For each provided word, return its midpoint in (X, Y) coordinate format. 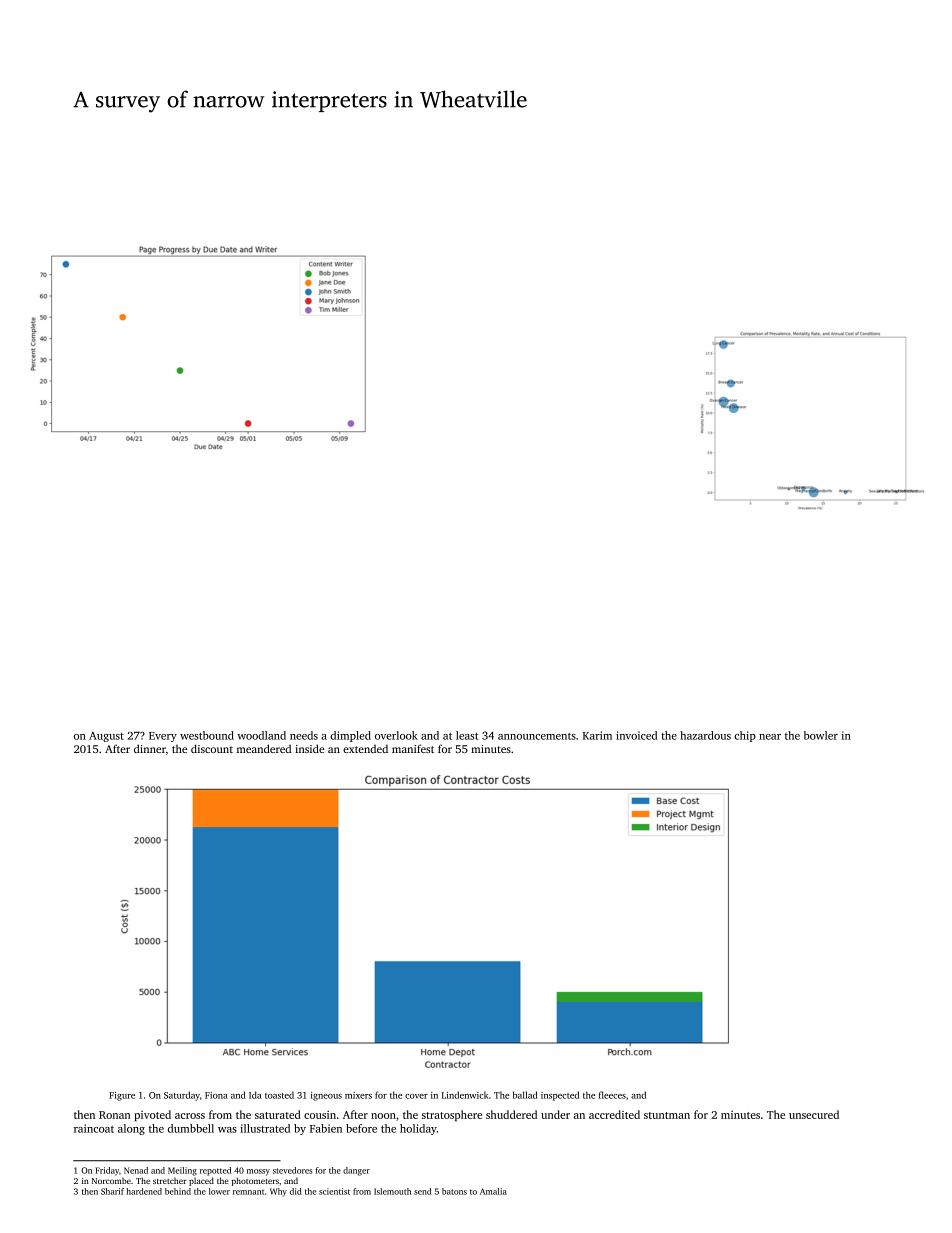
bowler (821, 735)
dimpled (350, 736)
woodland (261, 735)
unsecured (814, 1114)
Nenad (136, 1170)
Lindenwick (465, 1095)
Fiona (216, 1095)
